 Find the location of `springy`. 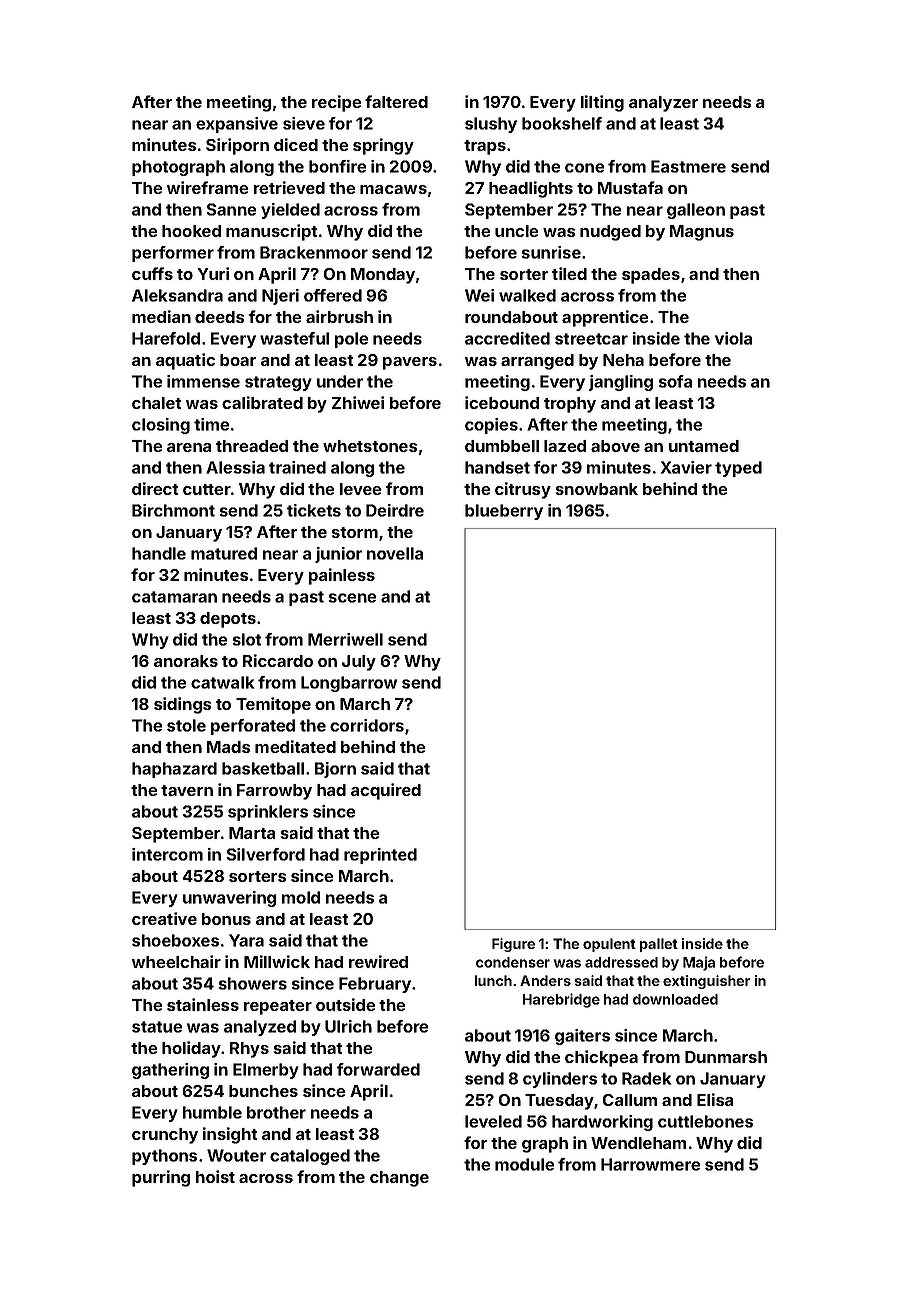

springy is located at coordinates (383, 146).
